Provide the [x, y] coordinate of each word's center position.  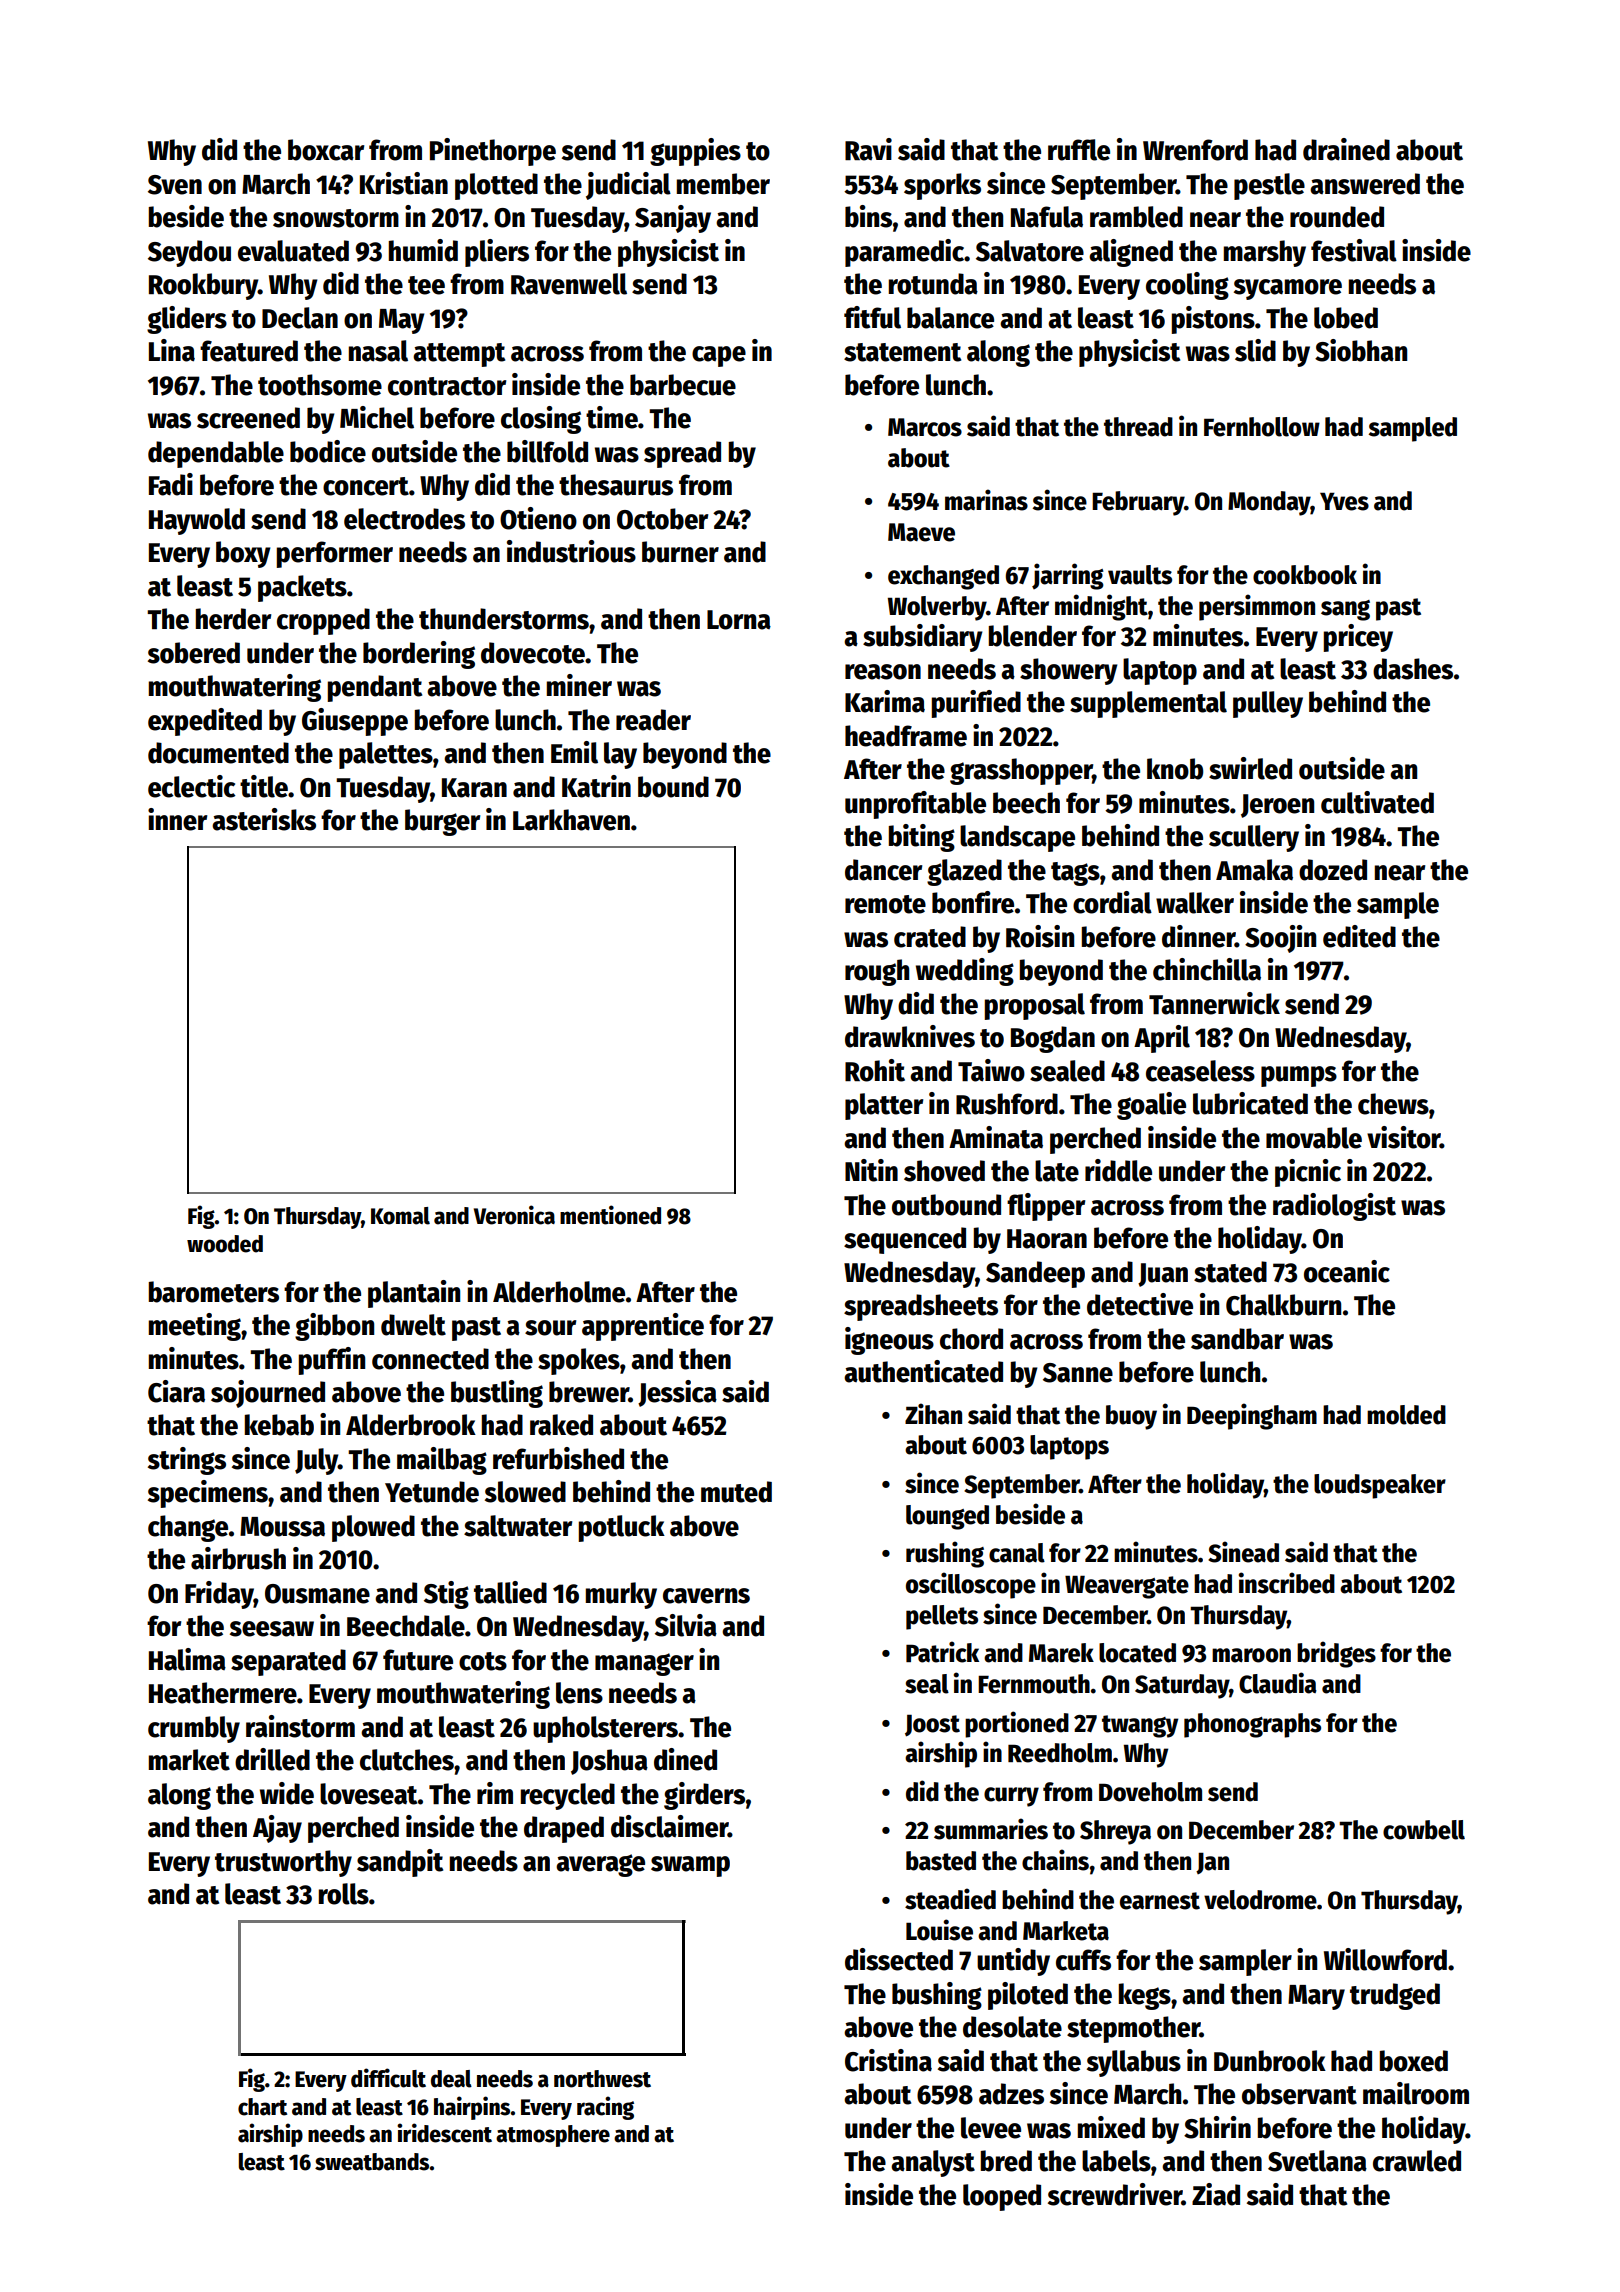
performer [334, 554]
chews [1393, 1104]
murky [621, 1595]
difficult [388, 2078]
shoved [944, 1171]
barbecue [683, 385]
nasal [378, 351]
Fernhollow [1262, 427]
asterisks [264, 819]
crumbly [194, 1729]
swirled [1250, 768]
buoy [1131, 1417]
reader [653, 720]
